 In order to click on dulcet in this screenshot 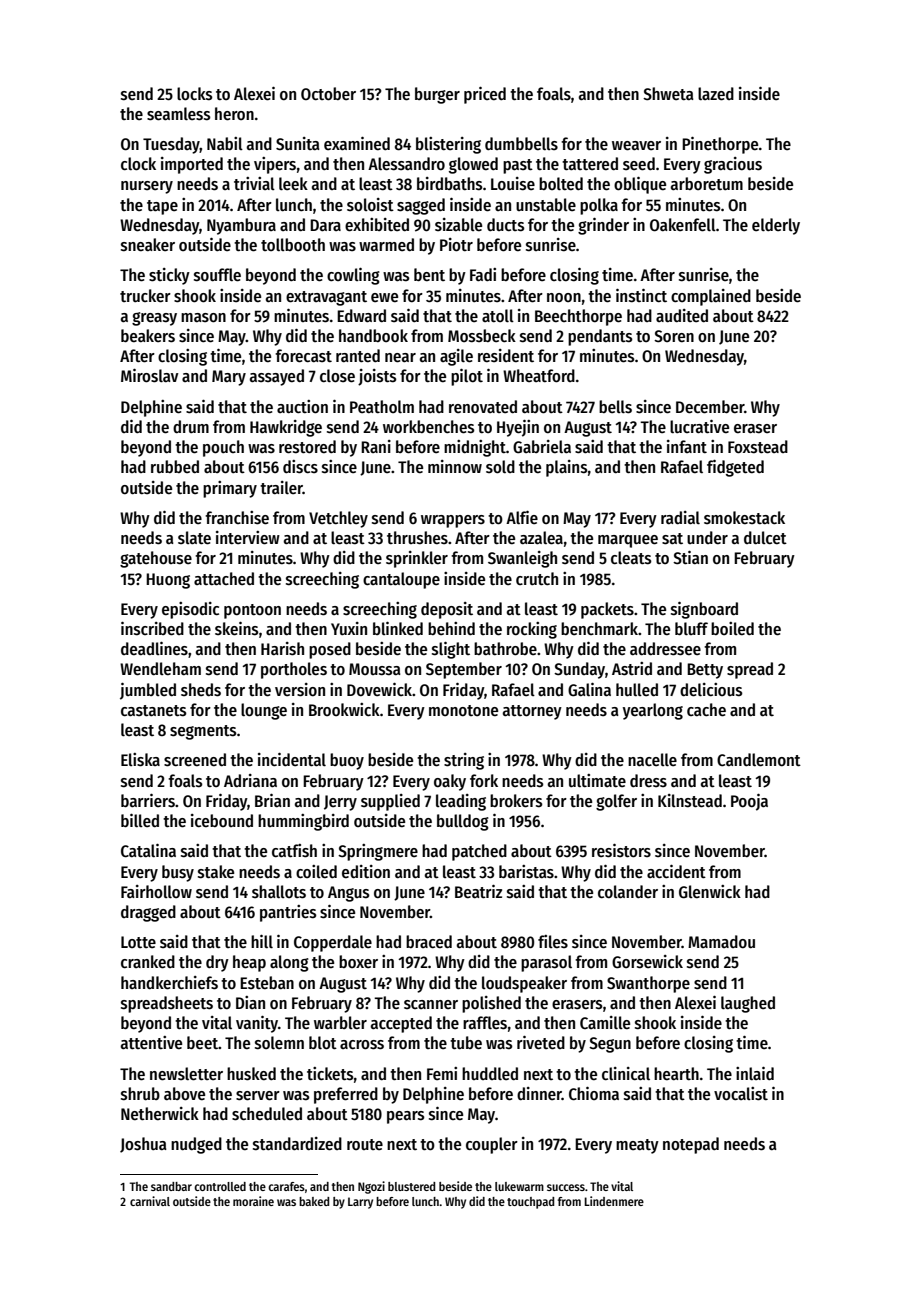, I will do `click(765, 538)`.
